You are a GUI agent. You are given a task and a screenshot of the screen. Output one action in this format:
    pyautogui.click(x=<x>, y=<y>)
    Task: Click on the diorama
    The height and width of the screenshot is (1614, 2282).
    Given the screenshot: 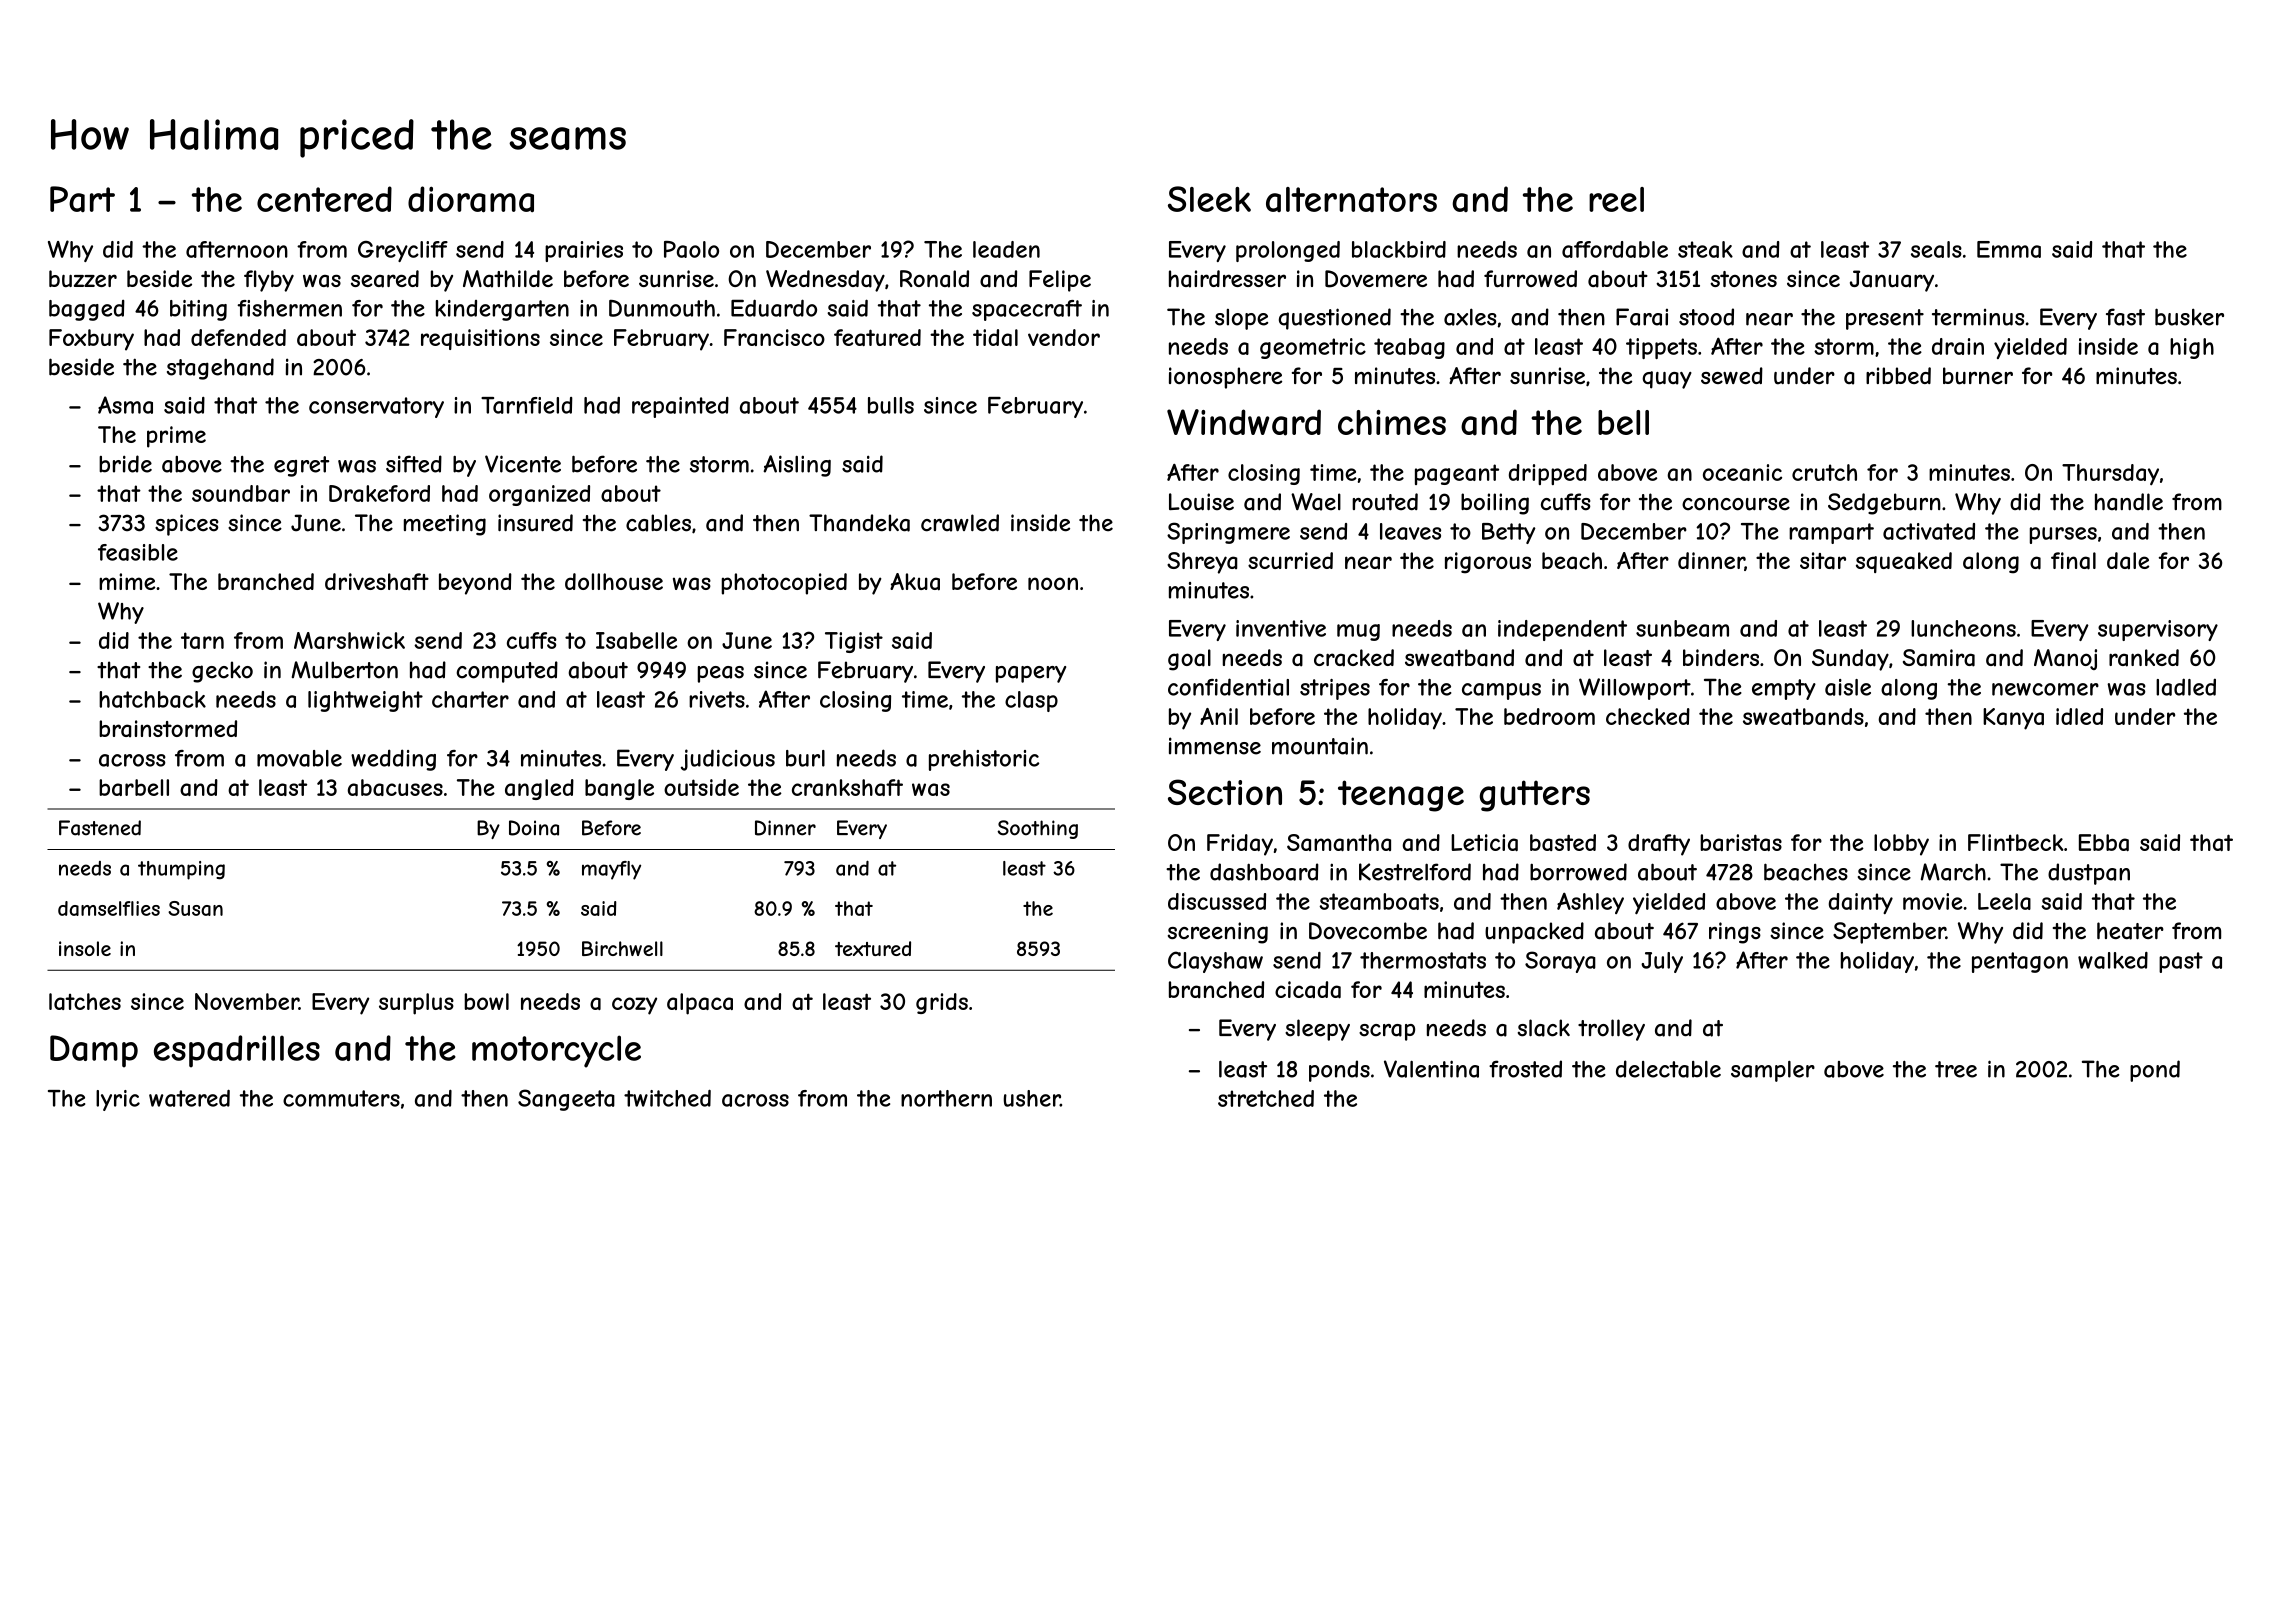 What is the action you would take?
    pyautogui.click(x=471, y=199)
